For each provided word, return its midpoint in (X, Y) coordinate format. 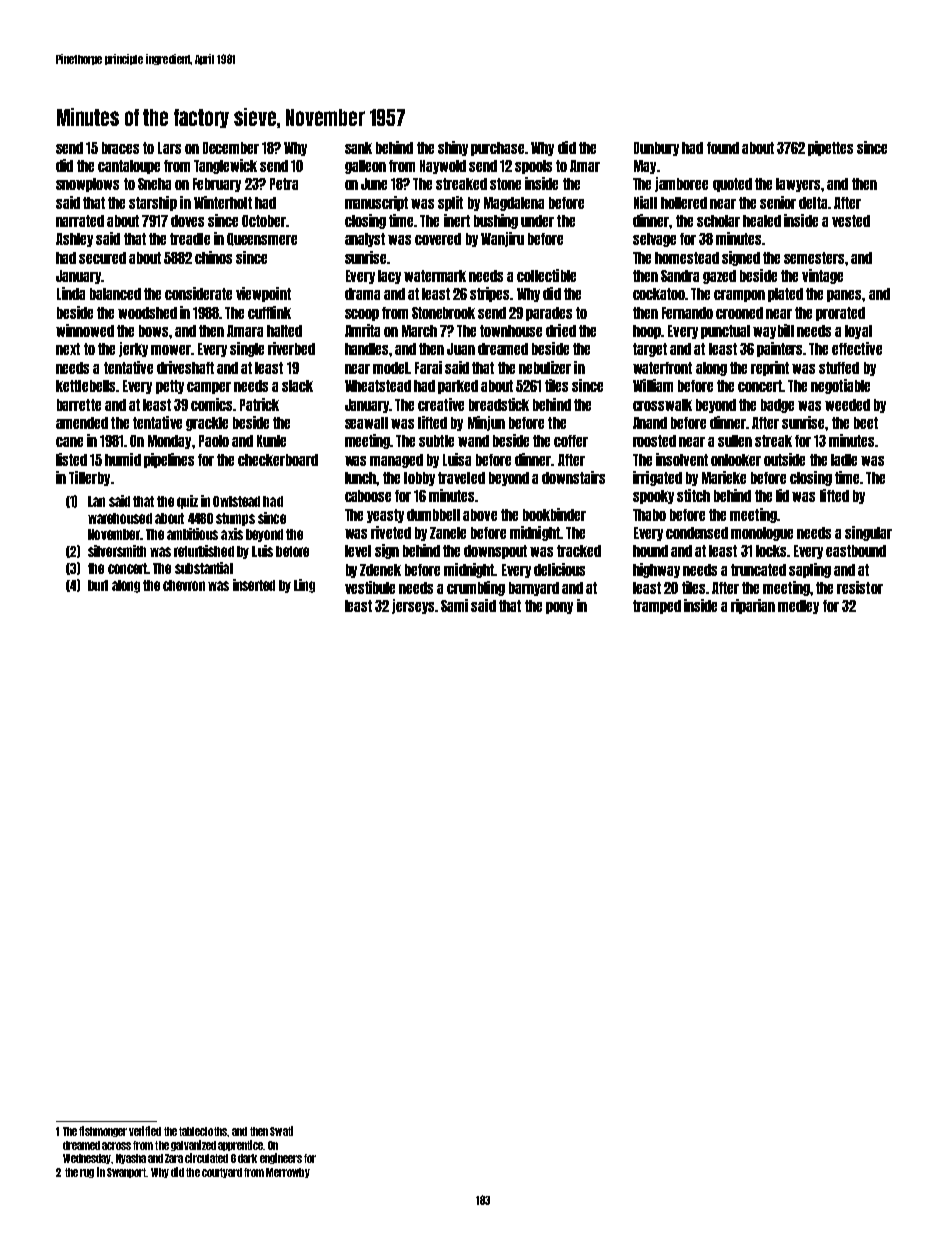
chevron (184, 585)
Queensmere (262, 239)
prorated (840, 314)
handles (366, 349)
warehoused (120, 518)
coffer (571, 441)
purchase (497, 149)
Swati (281, 1131)
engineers (281, 1158)
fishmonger (103, 1131)
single (247, 349)
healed (762, 221)
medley (798, 607)
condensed (697, 533)
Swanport (126, 1173)
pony (559, 608)
